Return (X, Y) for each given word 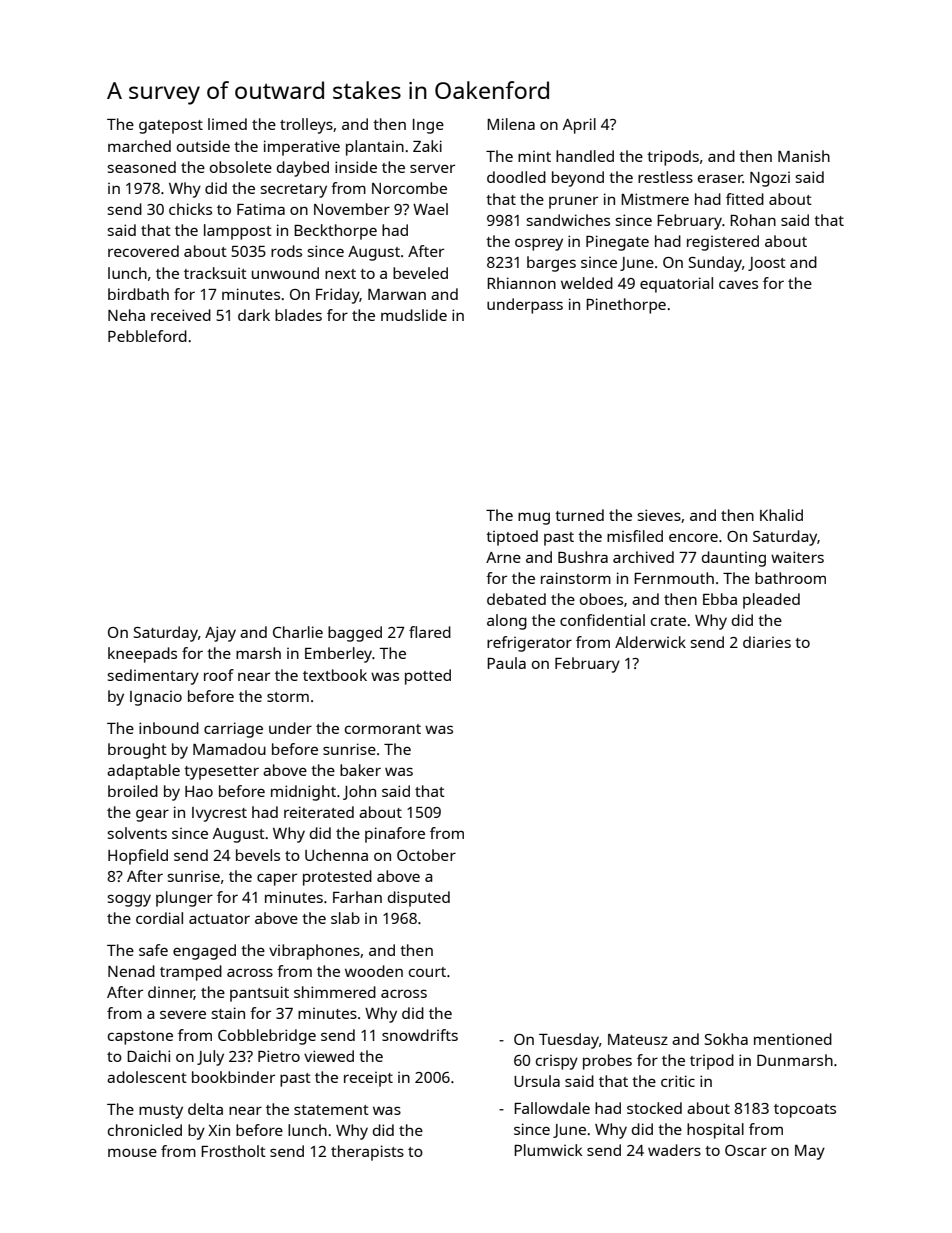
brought (137, 751)
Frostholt (233, 1151)
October (426, 855)
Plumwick (548, 1150)
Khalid (781, 515)
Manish (804, 156)
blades (298, 315)
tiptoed (512, 538)
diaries (767, 642)
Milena (511, 124)
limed (227, 124)
